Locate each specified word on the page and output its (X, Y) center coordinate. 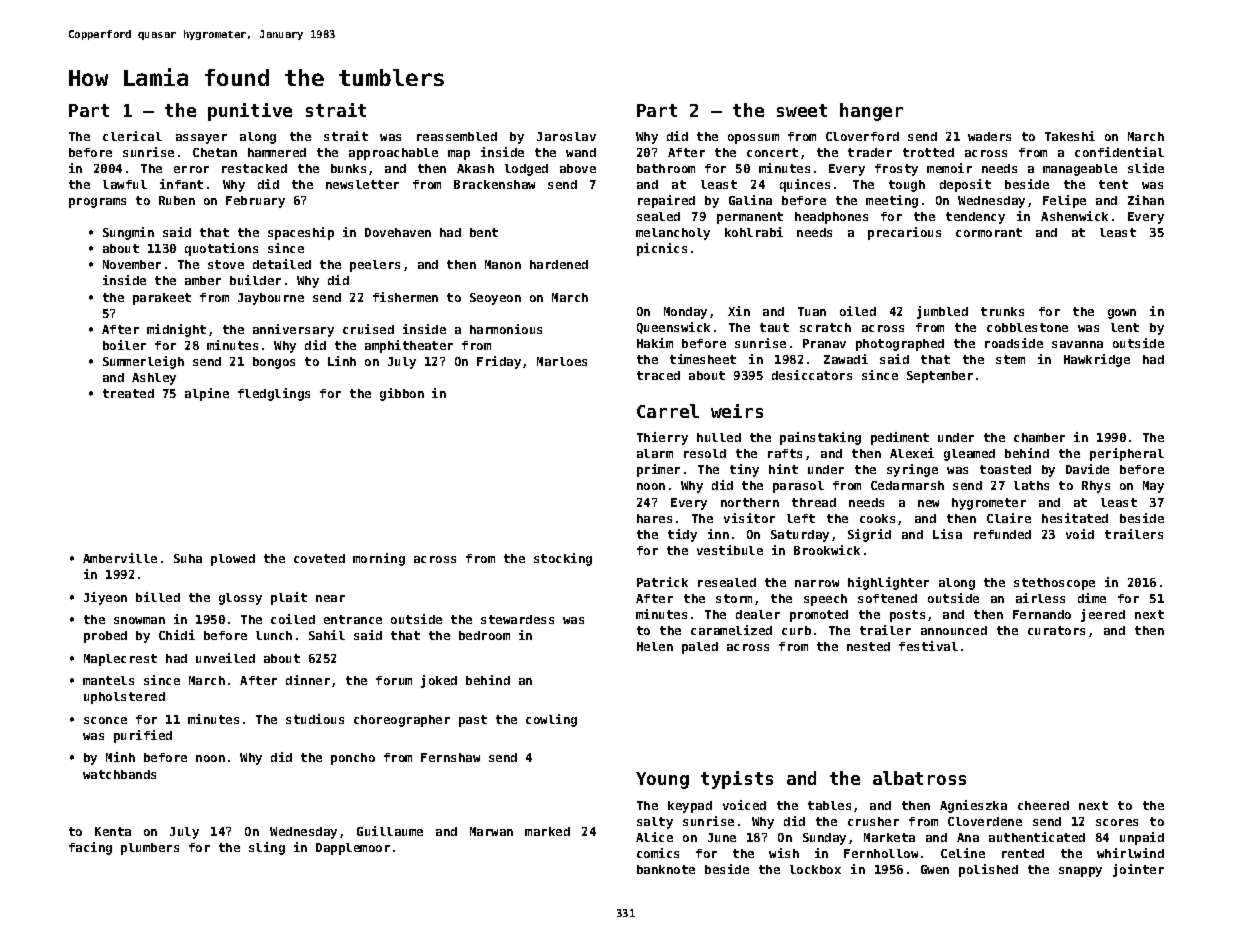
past (473, 721)
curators (1056, 630)
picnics (662, 249)
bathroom (666, 168)
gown (1122, 314)
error (191, 169)
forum (394, 680)
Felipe (1064, 201)
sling (267, 848)
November (132, 264)
